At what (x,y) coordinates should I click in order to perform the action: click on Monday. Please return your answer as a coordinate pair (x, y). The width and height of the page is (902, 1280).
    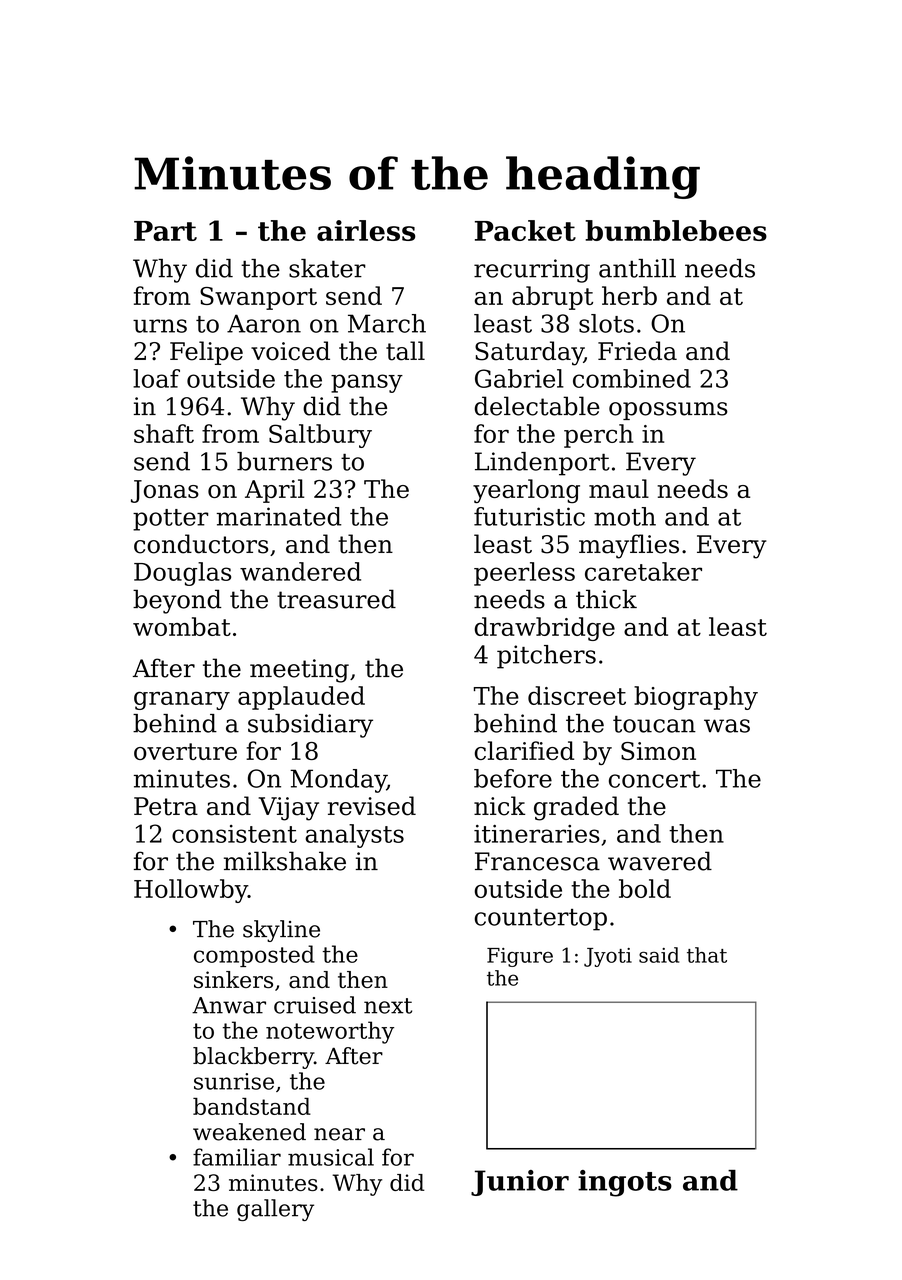
    Looking at the image, I should click on (338, 781).
